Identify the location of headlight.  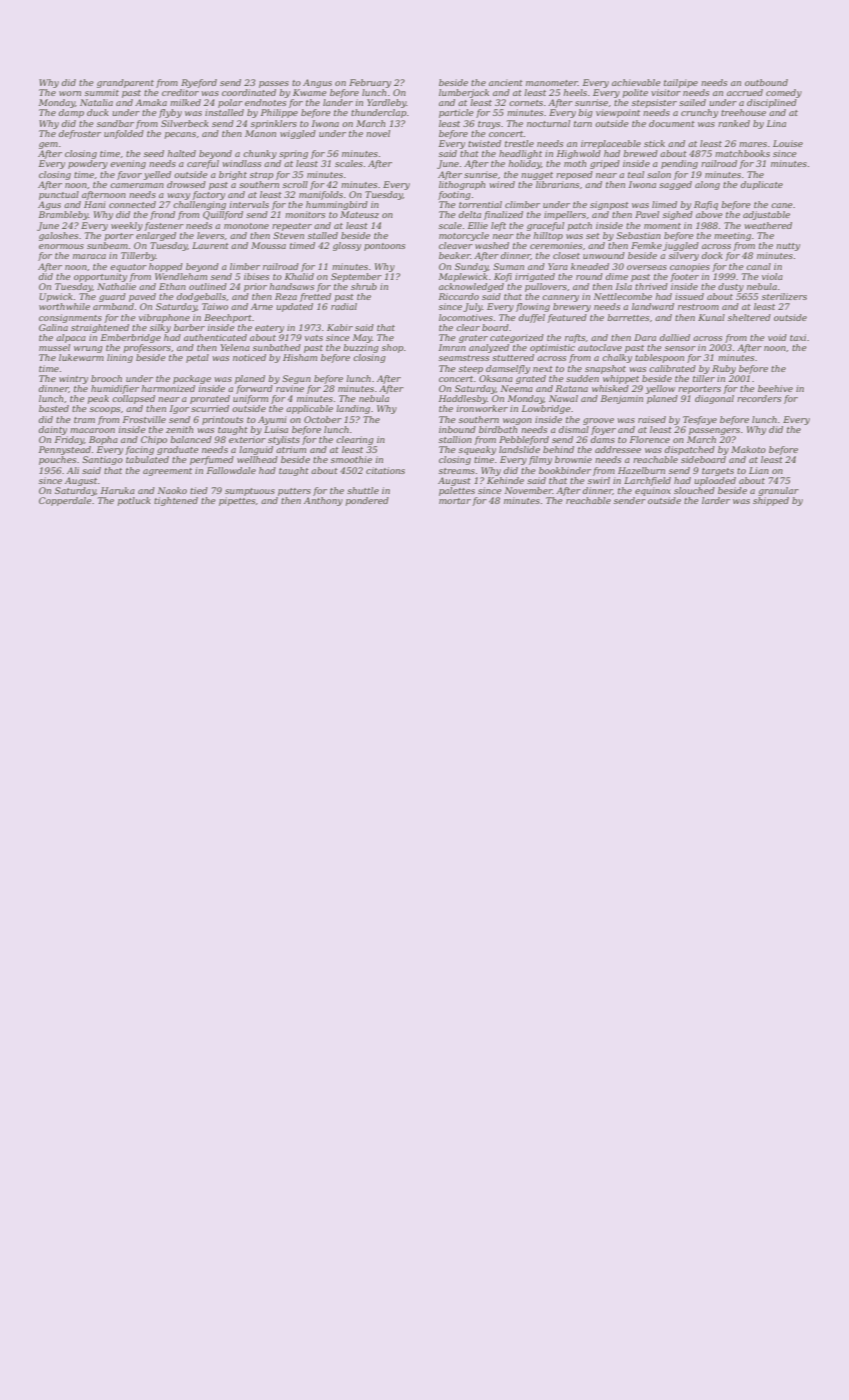
(520, 154).
